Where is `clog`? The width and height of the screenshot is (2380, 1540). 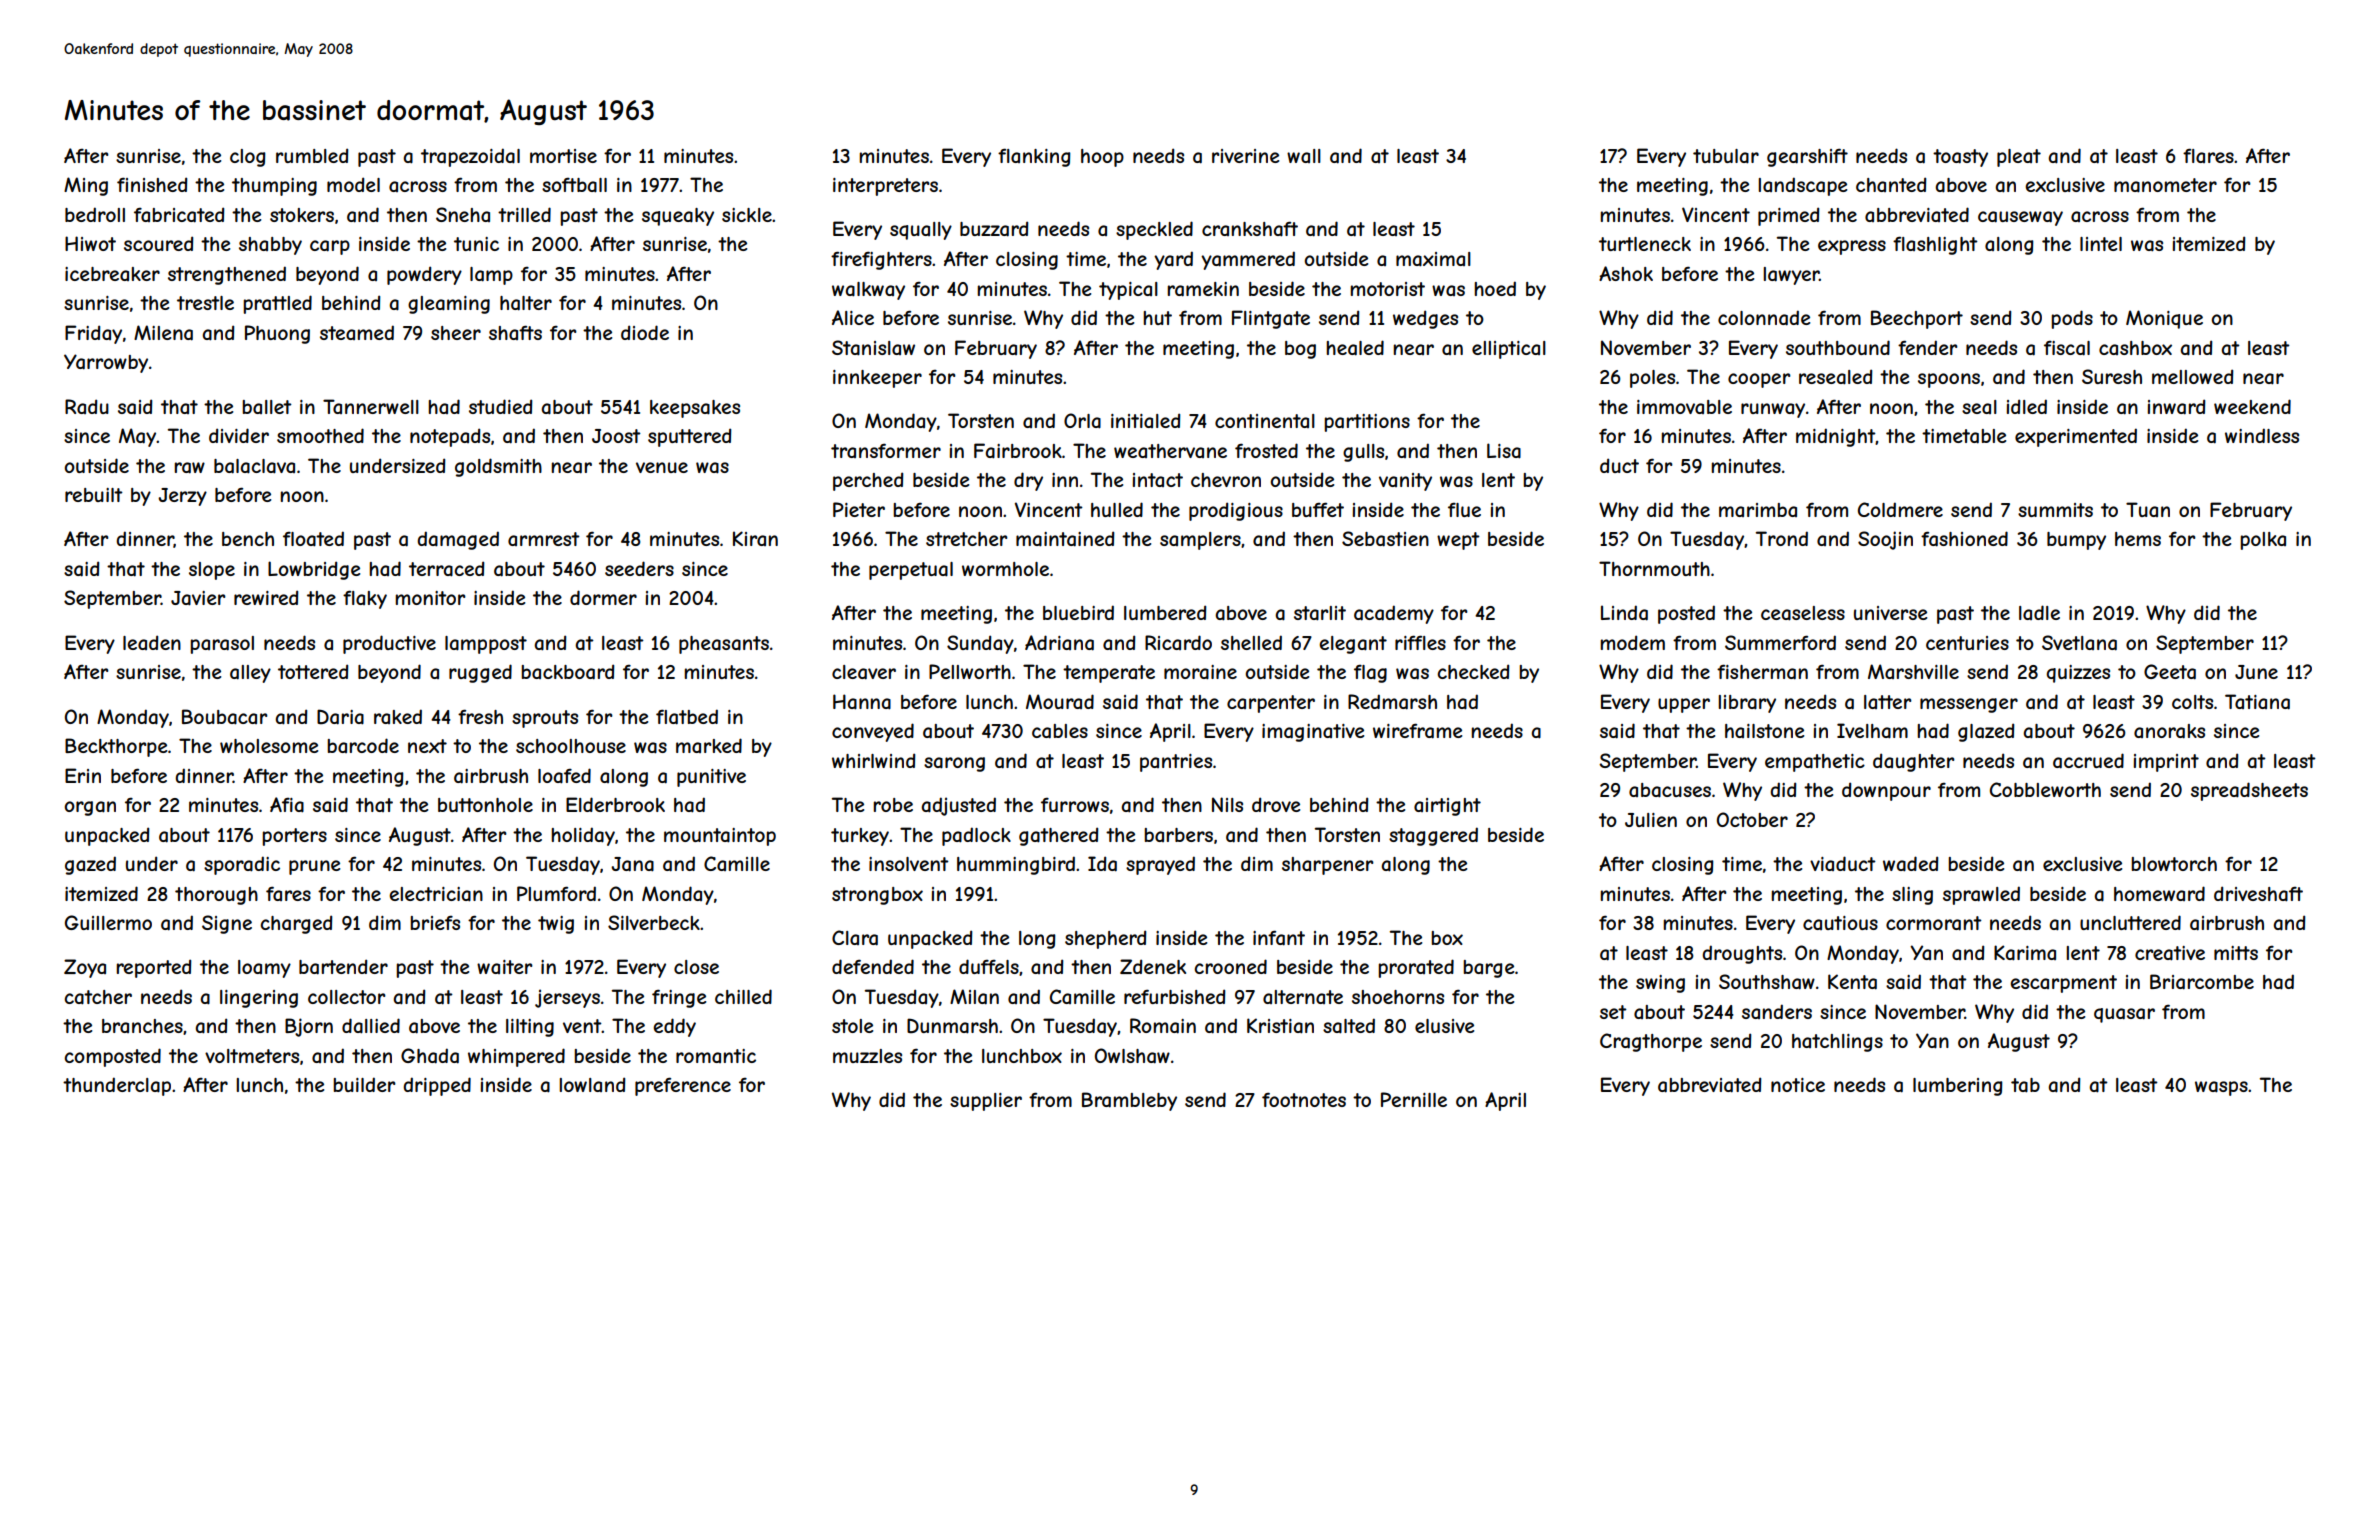
clog is located at coordinates (248, 158).
